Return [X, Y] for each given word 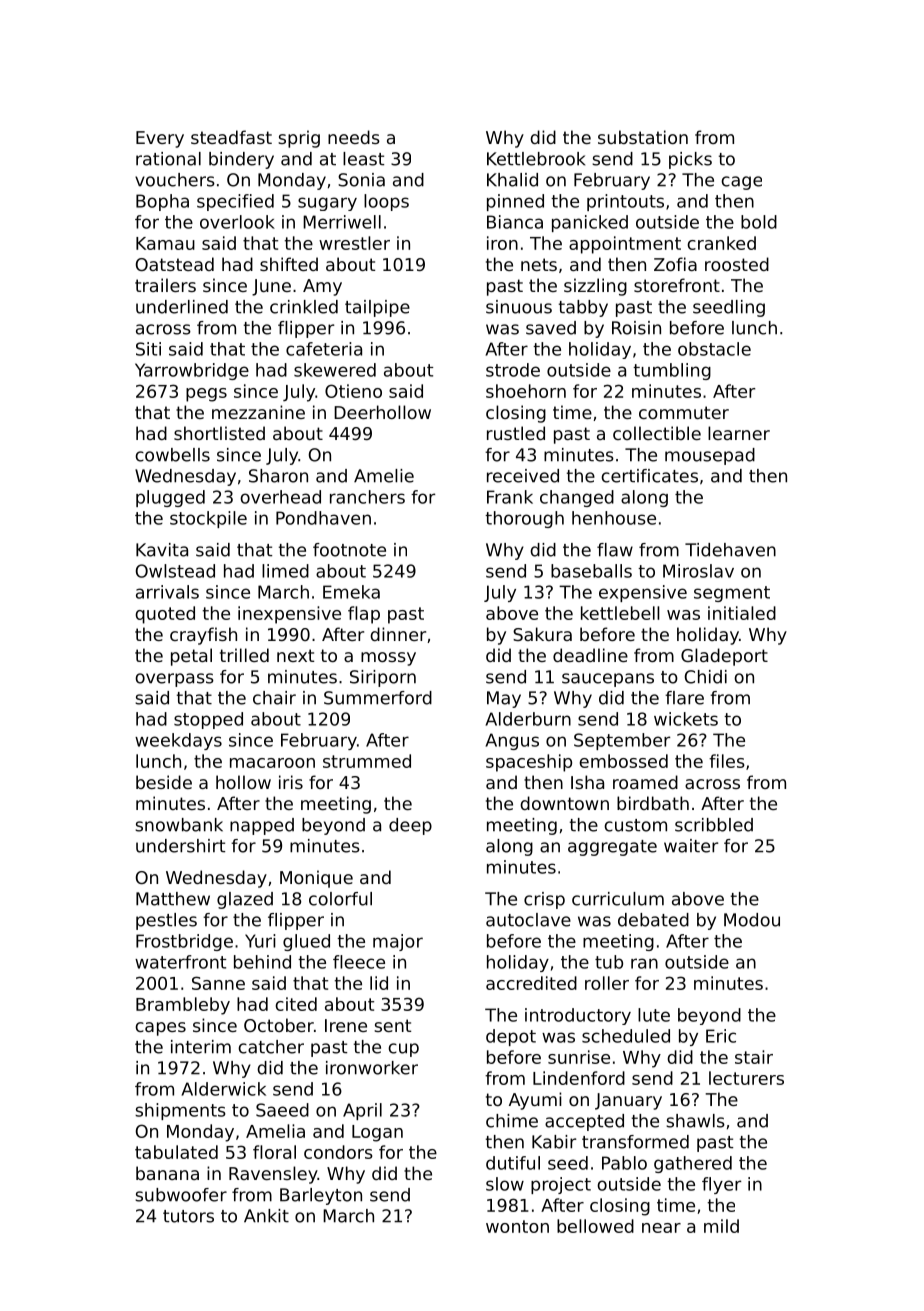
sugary [327, 204]
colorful [340, 899]
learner [739, 433]
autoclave [528, 920]
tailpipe [377, 308]
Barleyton [321, 1196]
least [363, 159]
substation [643, 137]
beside [164, 782]
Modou [752, 920]
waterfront [180, 962]
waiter [691, 846]
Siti [148, 349]
